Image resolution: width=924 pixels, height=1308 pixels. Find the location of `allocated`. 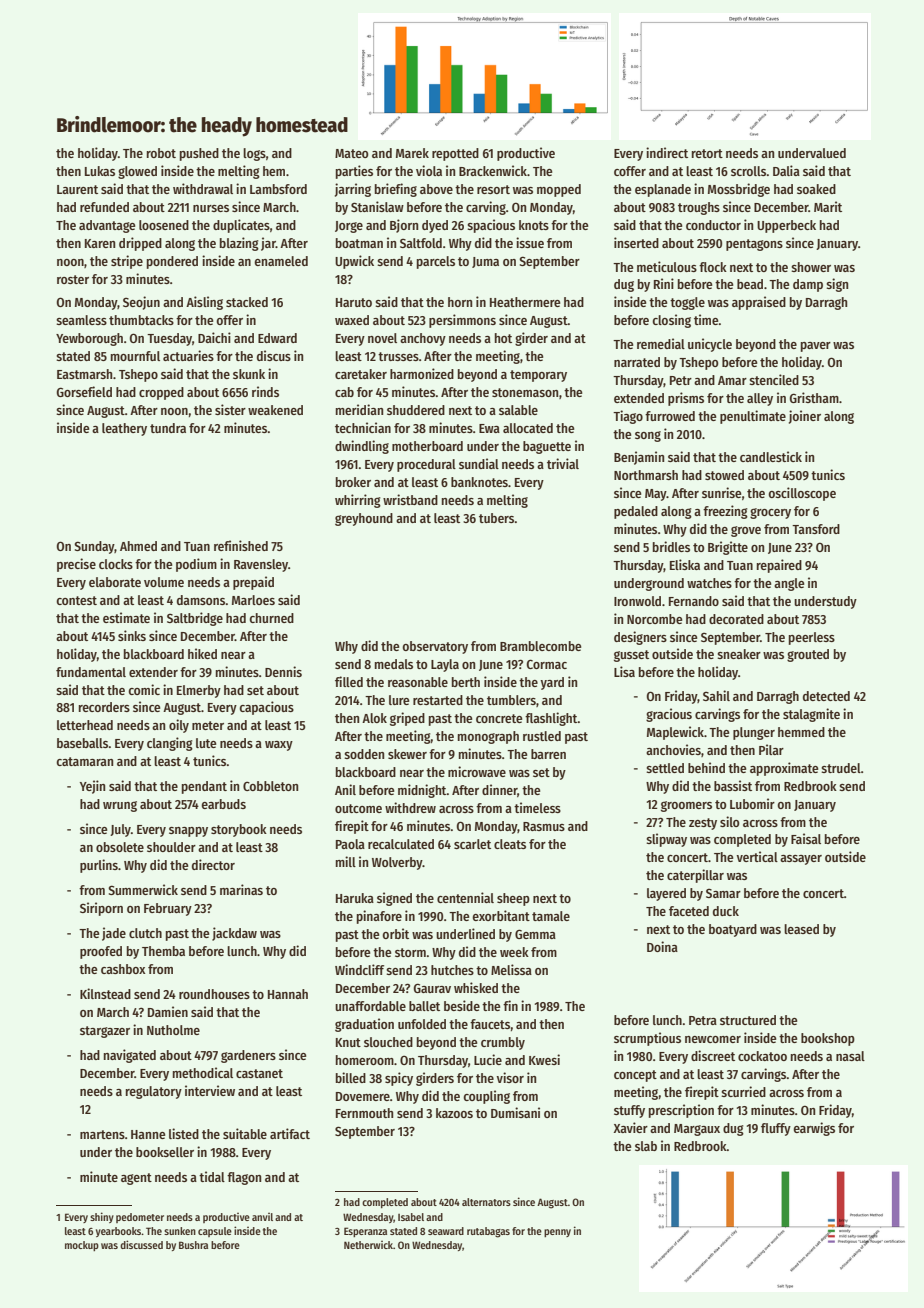

allocated is located at coordinates (528, 428).
